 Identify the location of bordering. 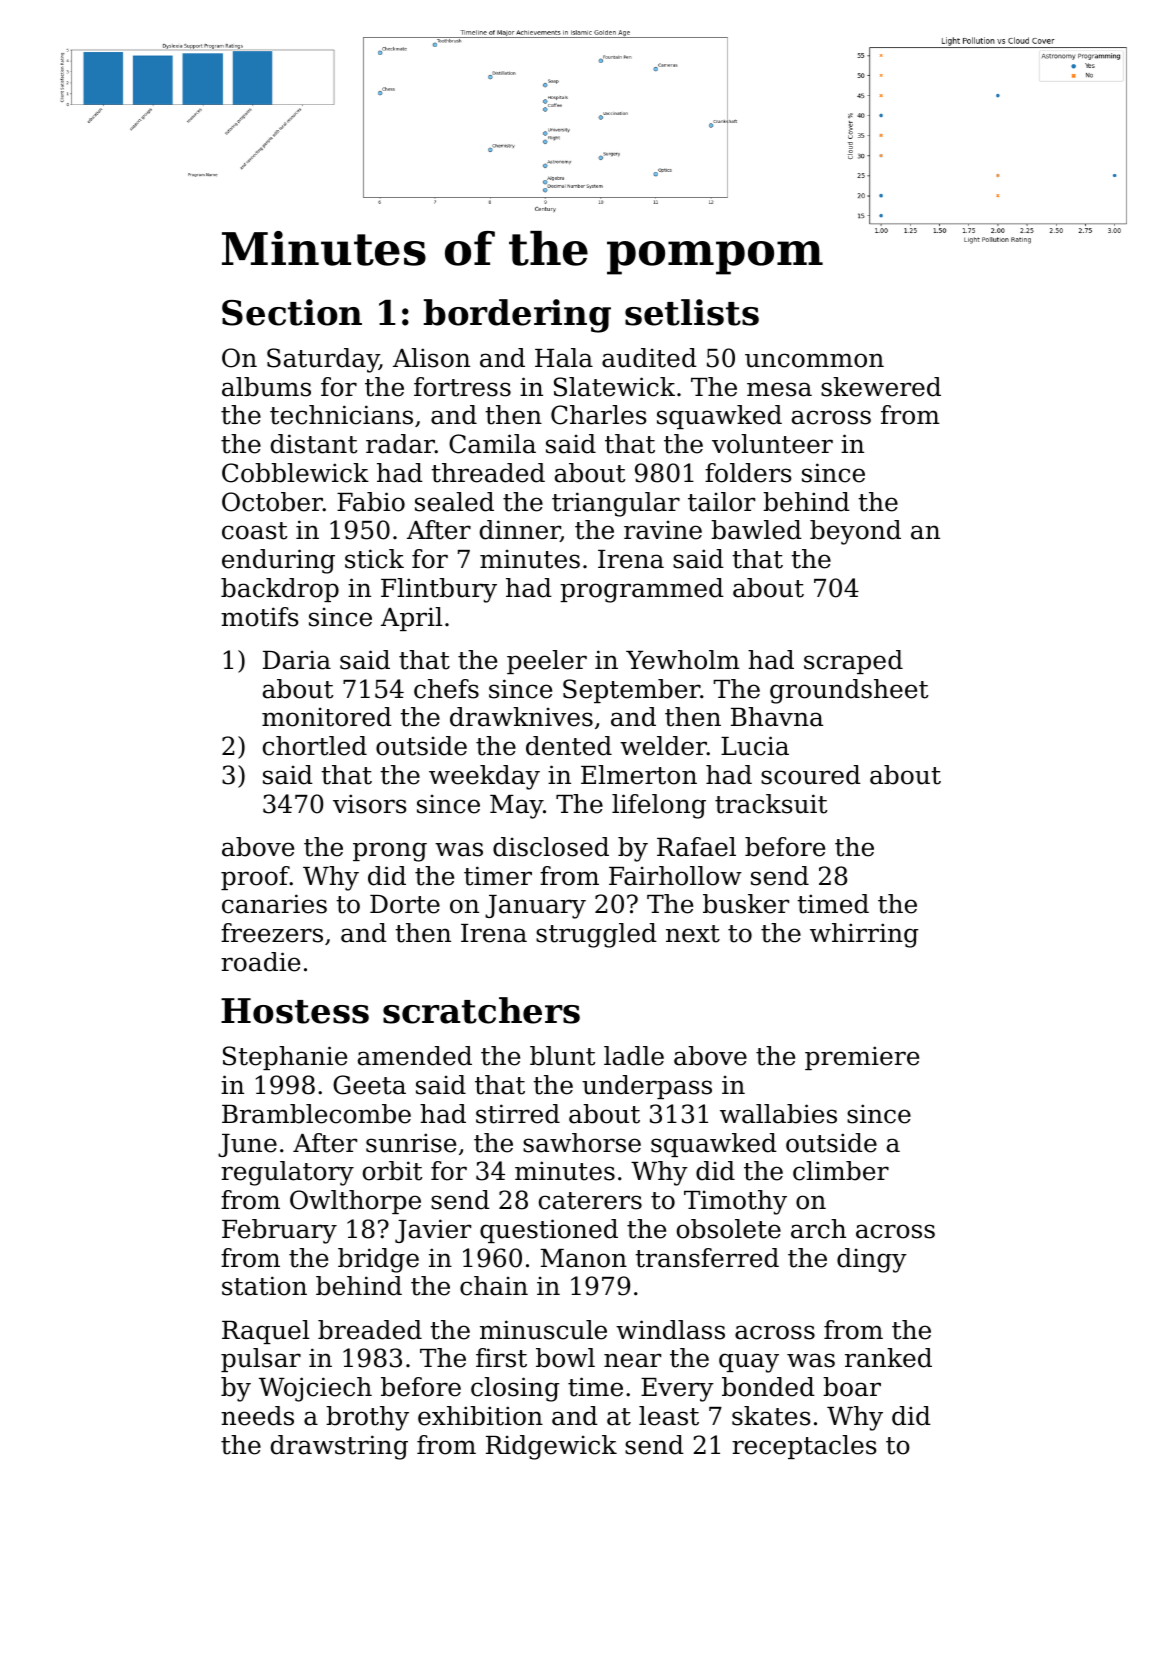
(517, 316).
